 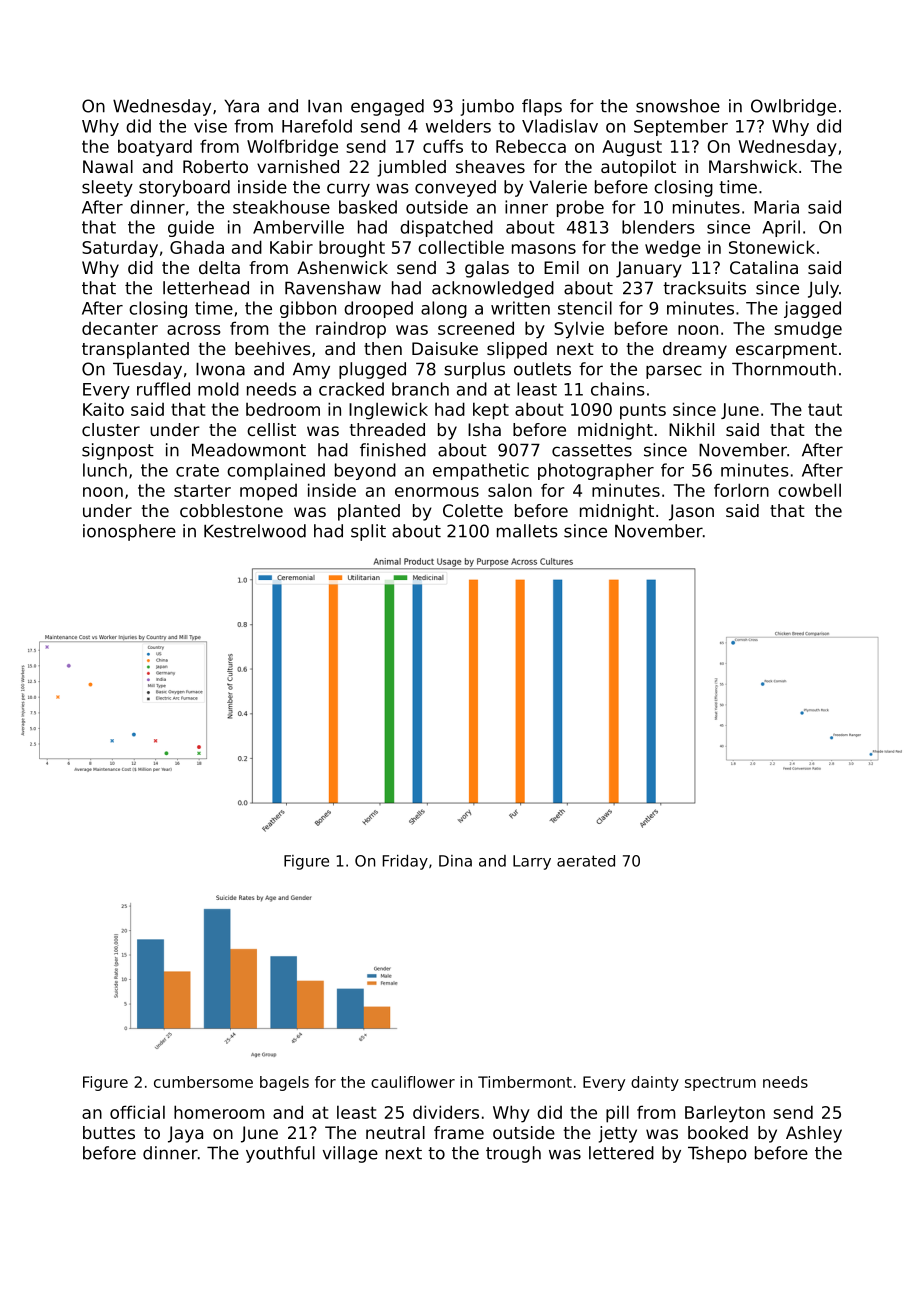 I want to click on kept, so click(x=491, y=411).
